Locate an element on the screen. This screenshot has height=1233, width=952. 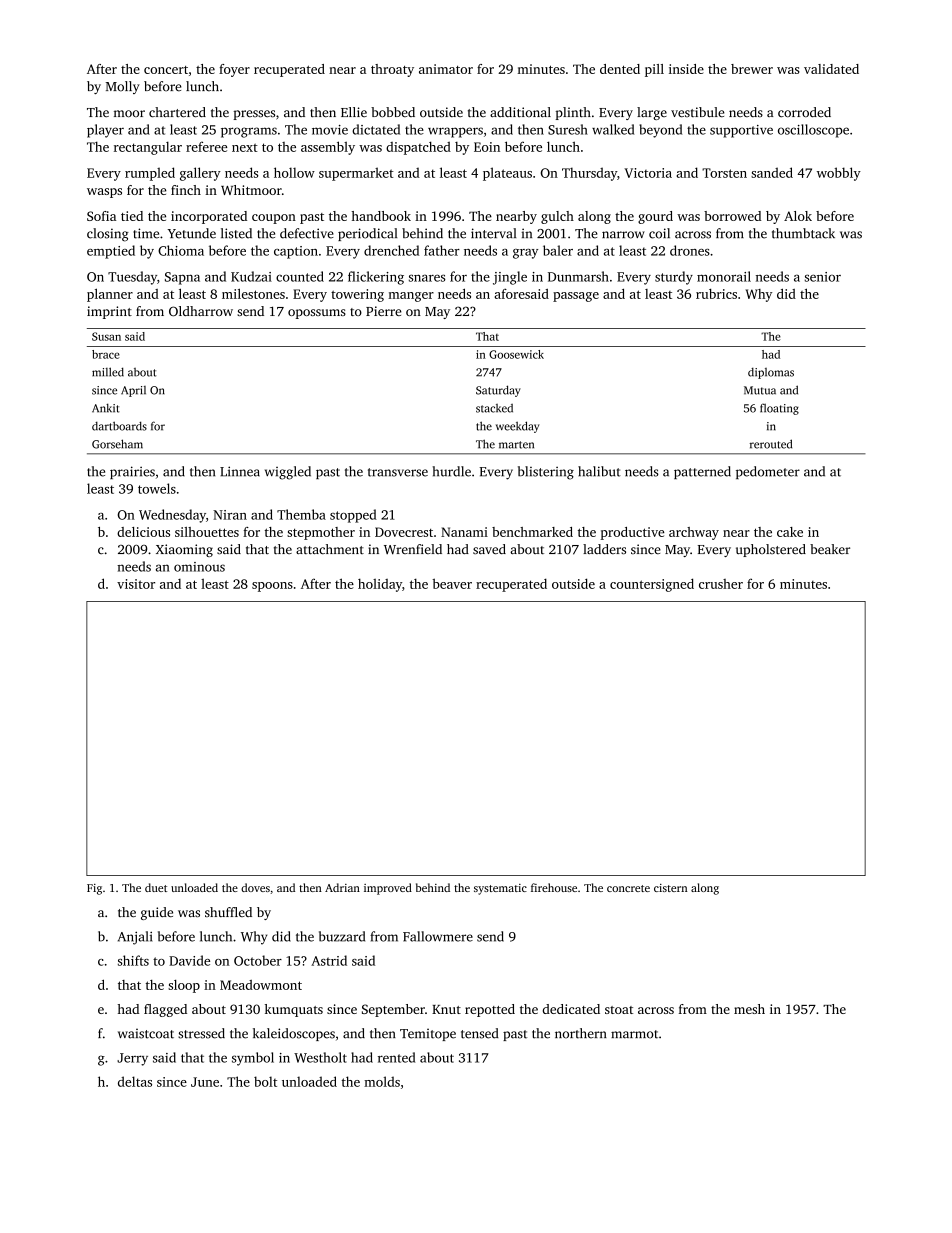
Wednesday is located at coordinates (172, 516).
